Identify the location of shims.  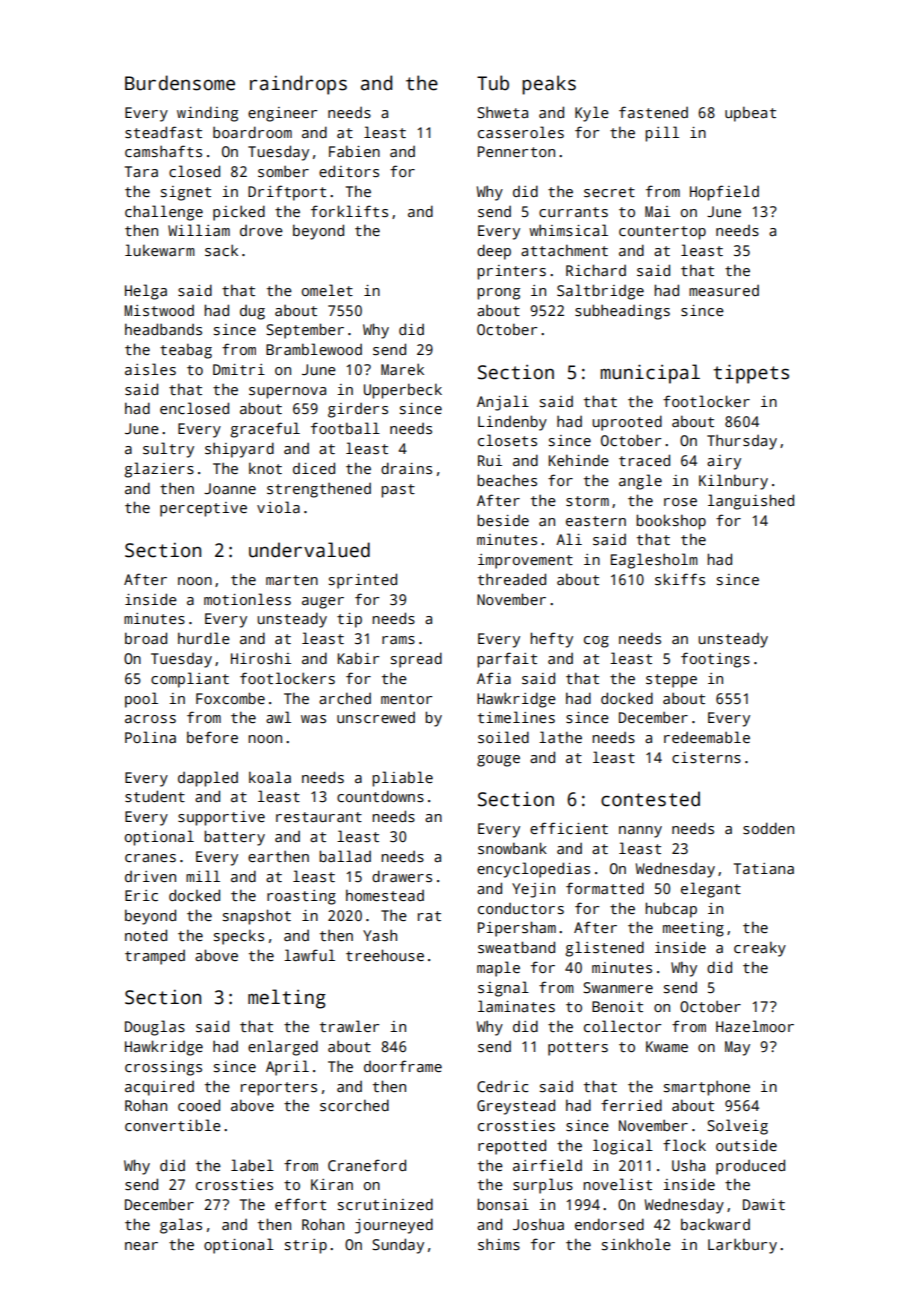
(499, 1244).
